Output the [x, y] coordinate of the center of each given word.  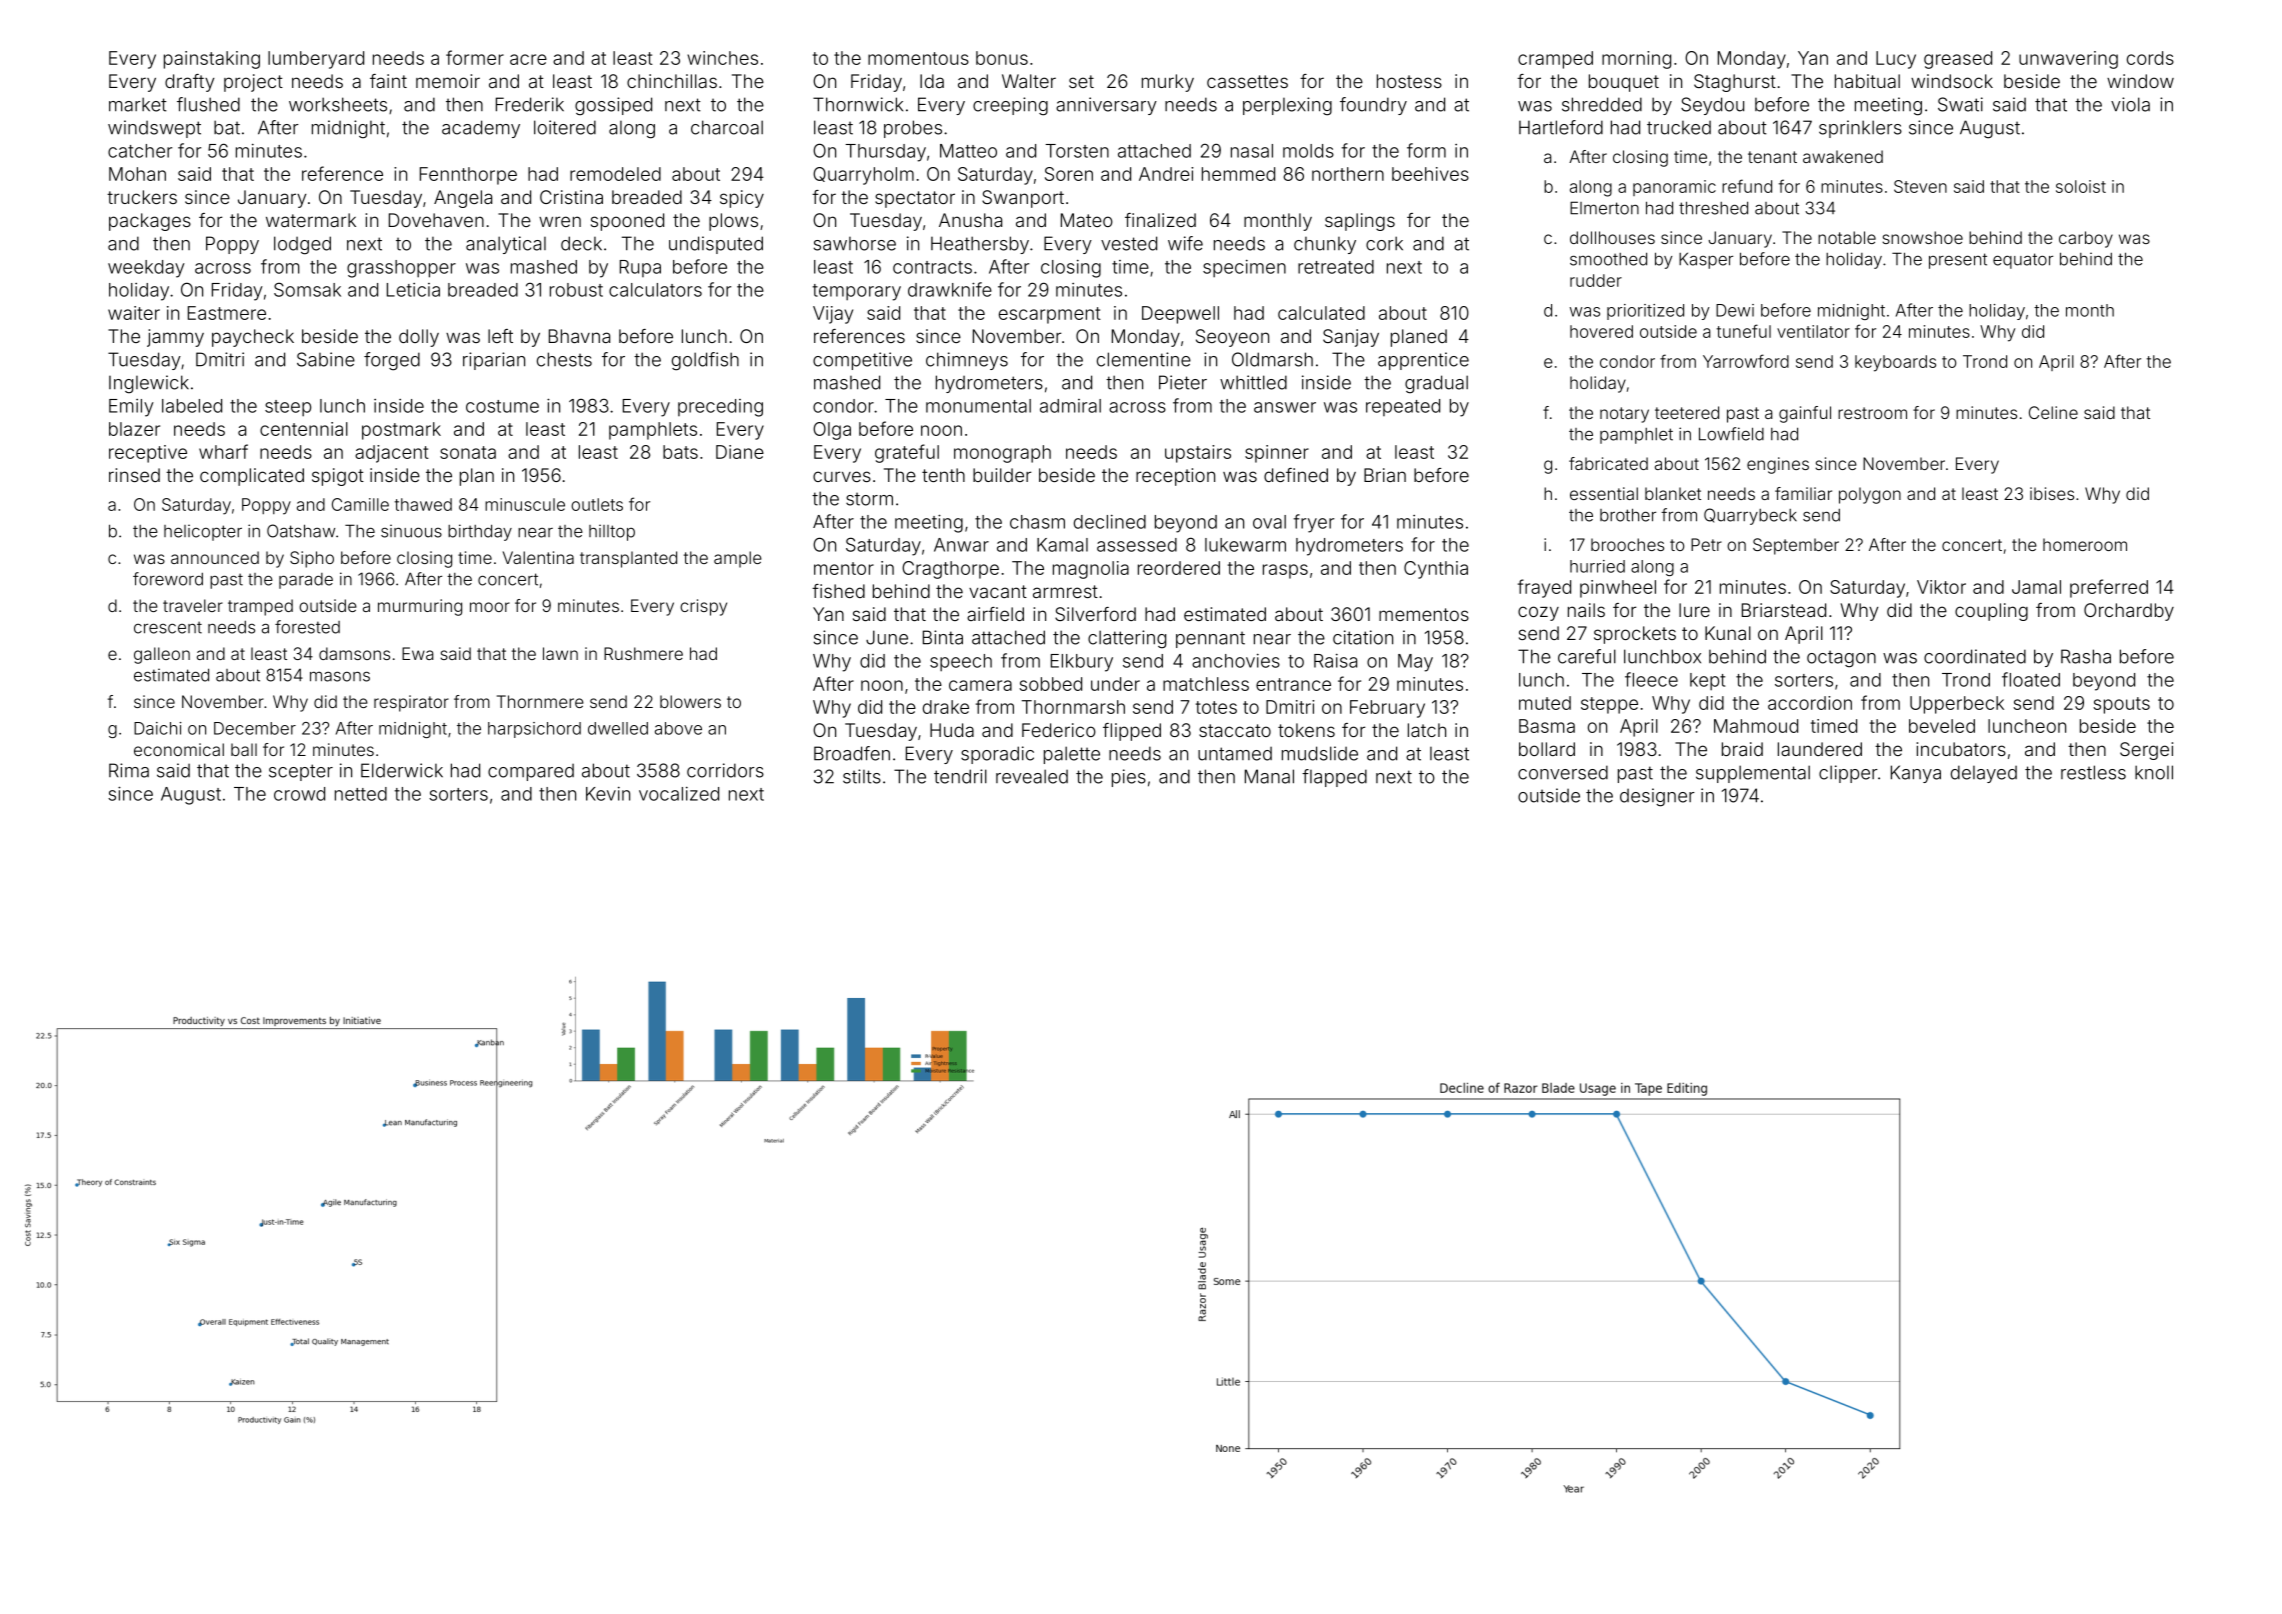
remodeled [615, 174]
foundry [1373, 106]
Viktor [1941, 587]
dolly [419, 338]
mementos [1424, 614]
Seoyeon [1232, 338]
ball [244, 749]
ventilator [1813, 331]
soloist [2081, 186]
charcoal [727, 127]
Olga [832, 431]
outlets [597, 504]
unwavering [2068, 60]
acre [528, 59]
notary [1624, 415]
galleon [162, 655]
